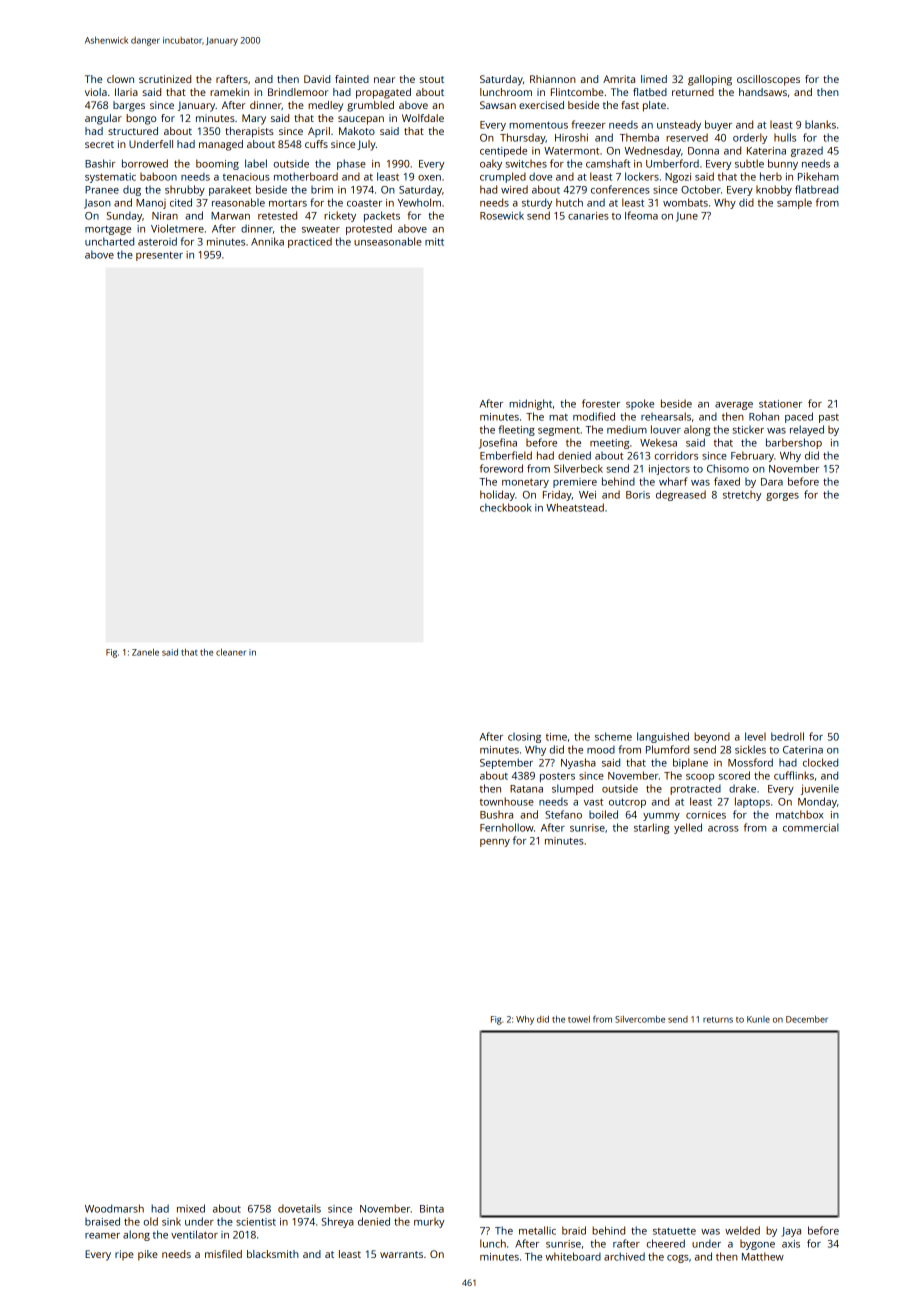 This screenshot has height=1308, width=924. What do you see at coordinates (710, 80) in the screenshot?
I see `galloping` at bounding box center [710, 80].
